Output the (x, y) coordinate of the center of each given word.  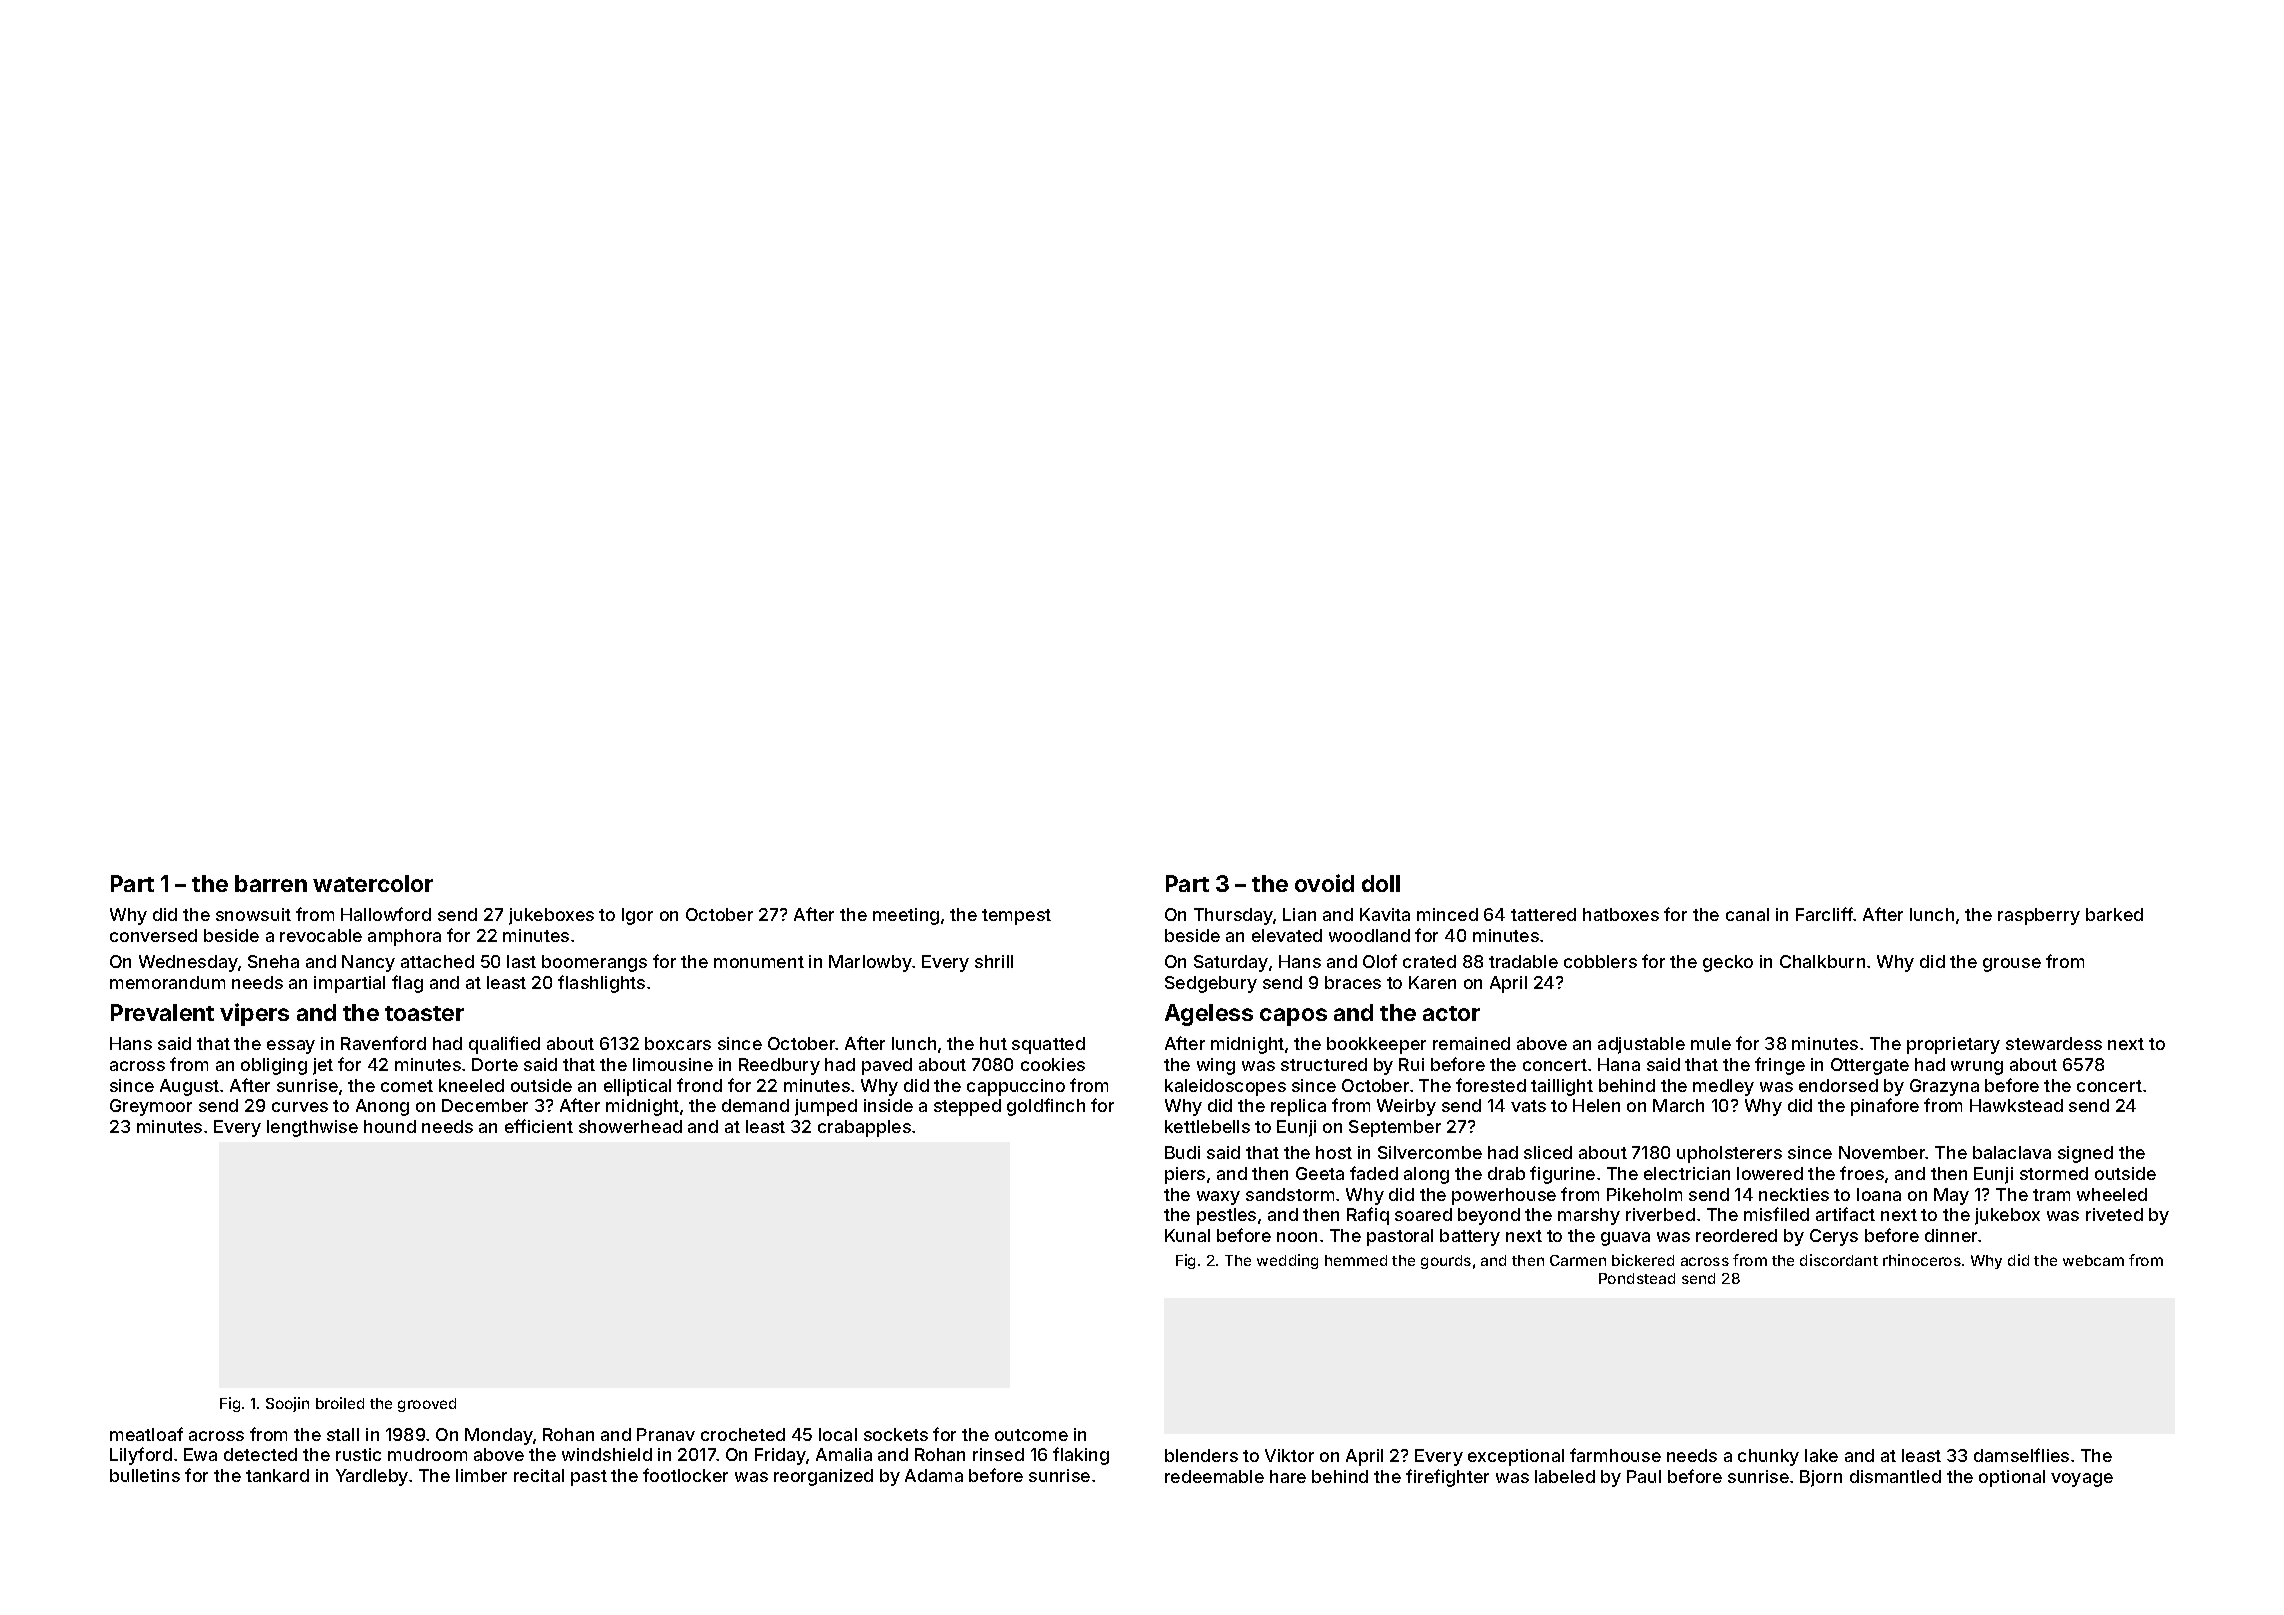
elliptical (637, 1087)
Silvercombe (1430, 1152)
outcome (1031, 1435)
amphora (404, 937)
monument (759, 962)
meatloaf (146, 1434)
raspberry (2039, 916)
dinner (1951, 1235)
